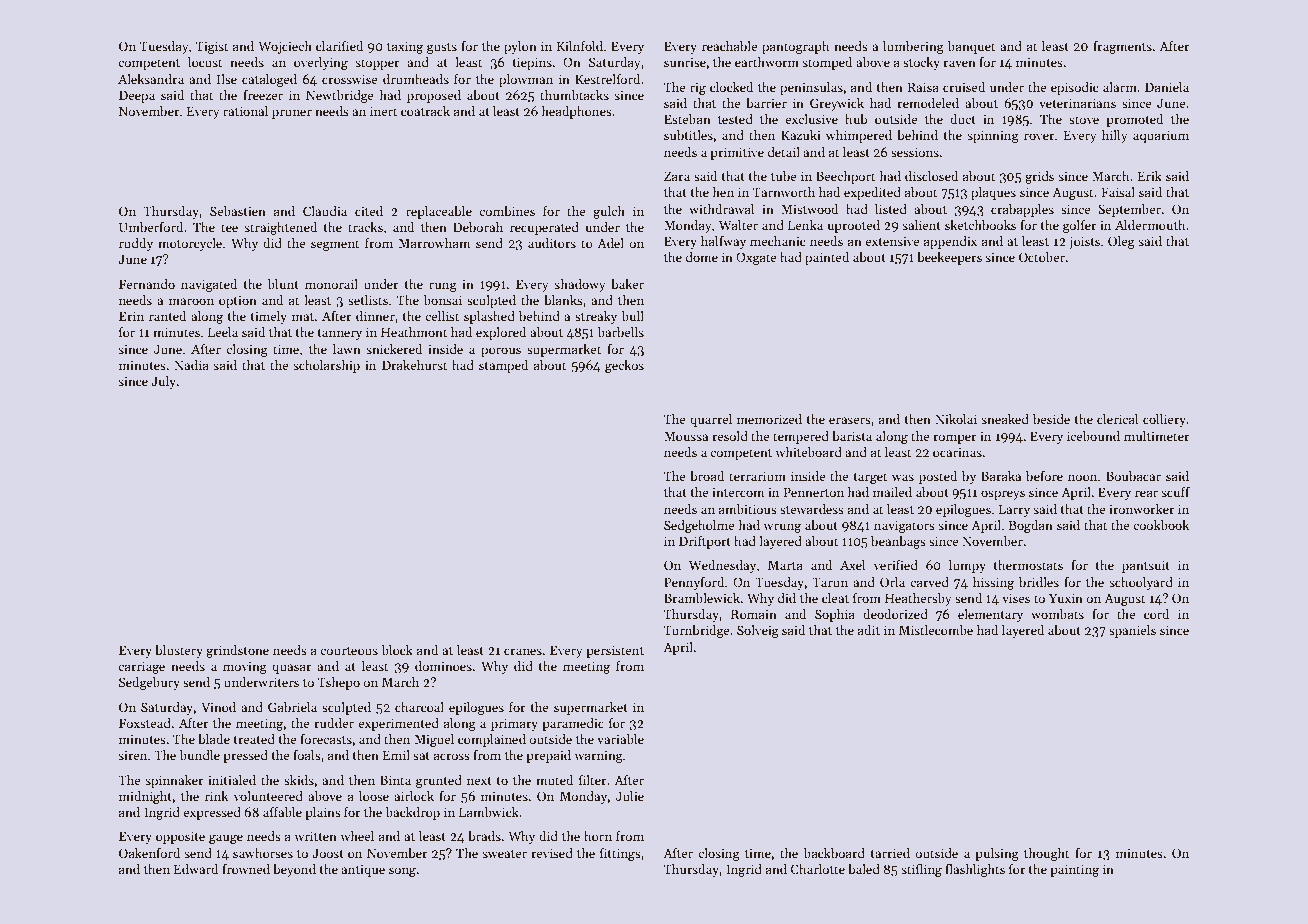 The width and height of the page is (1308, 924). I want to click on beekeepers, so click(949, 258).
